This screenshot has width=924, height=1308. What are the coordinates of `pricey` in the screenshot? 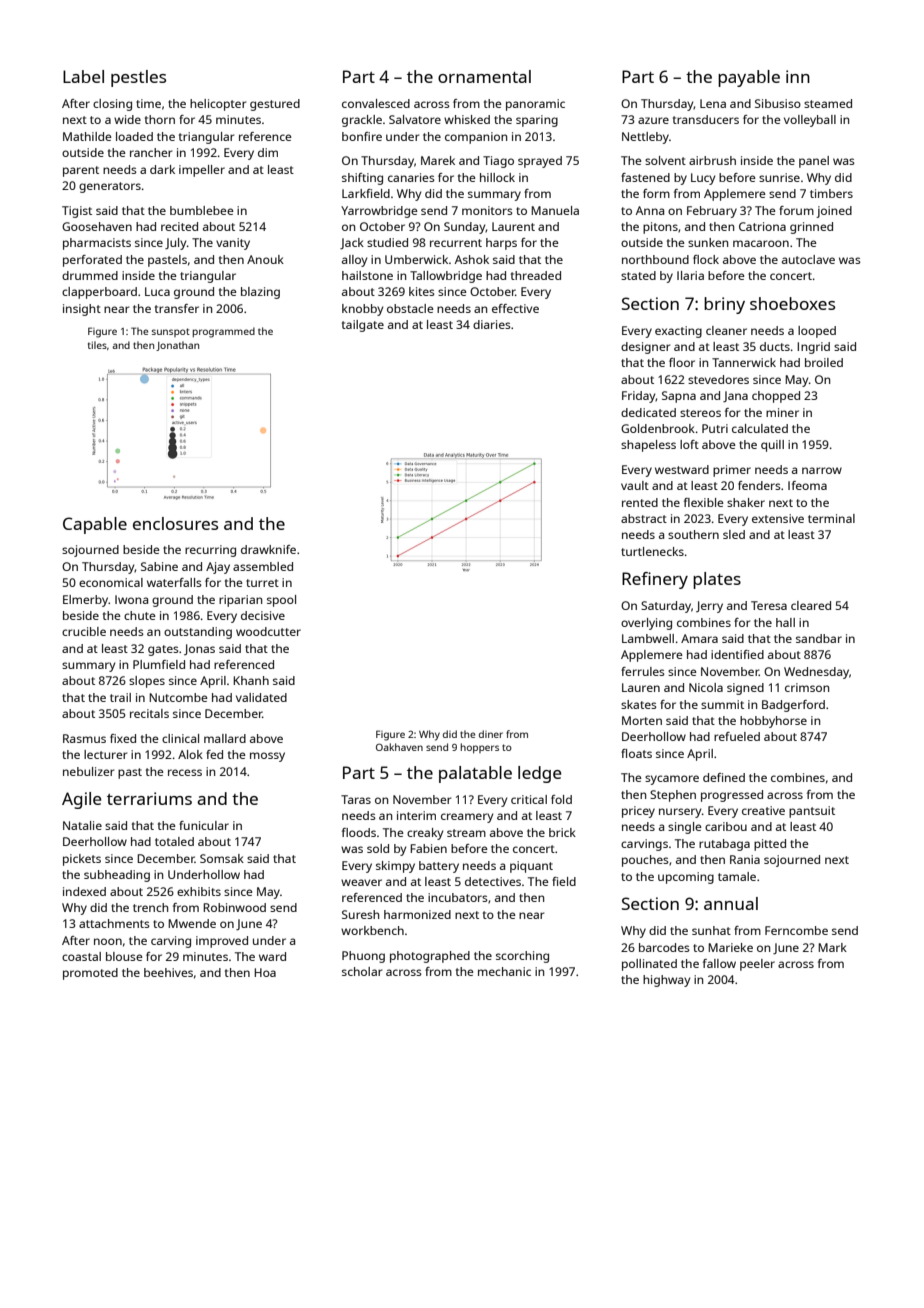 It's located at (638, 812).
